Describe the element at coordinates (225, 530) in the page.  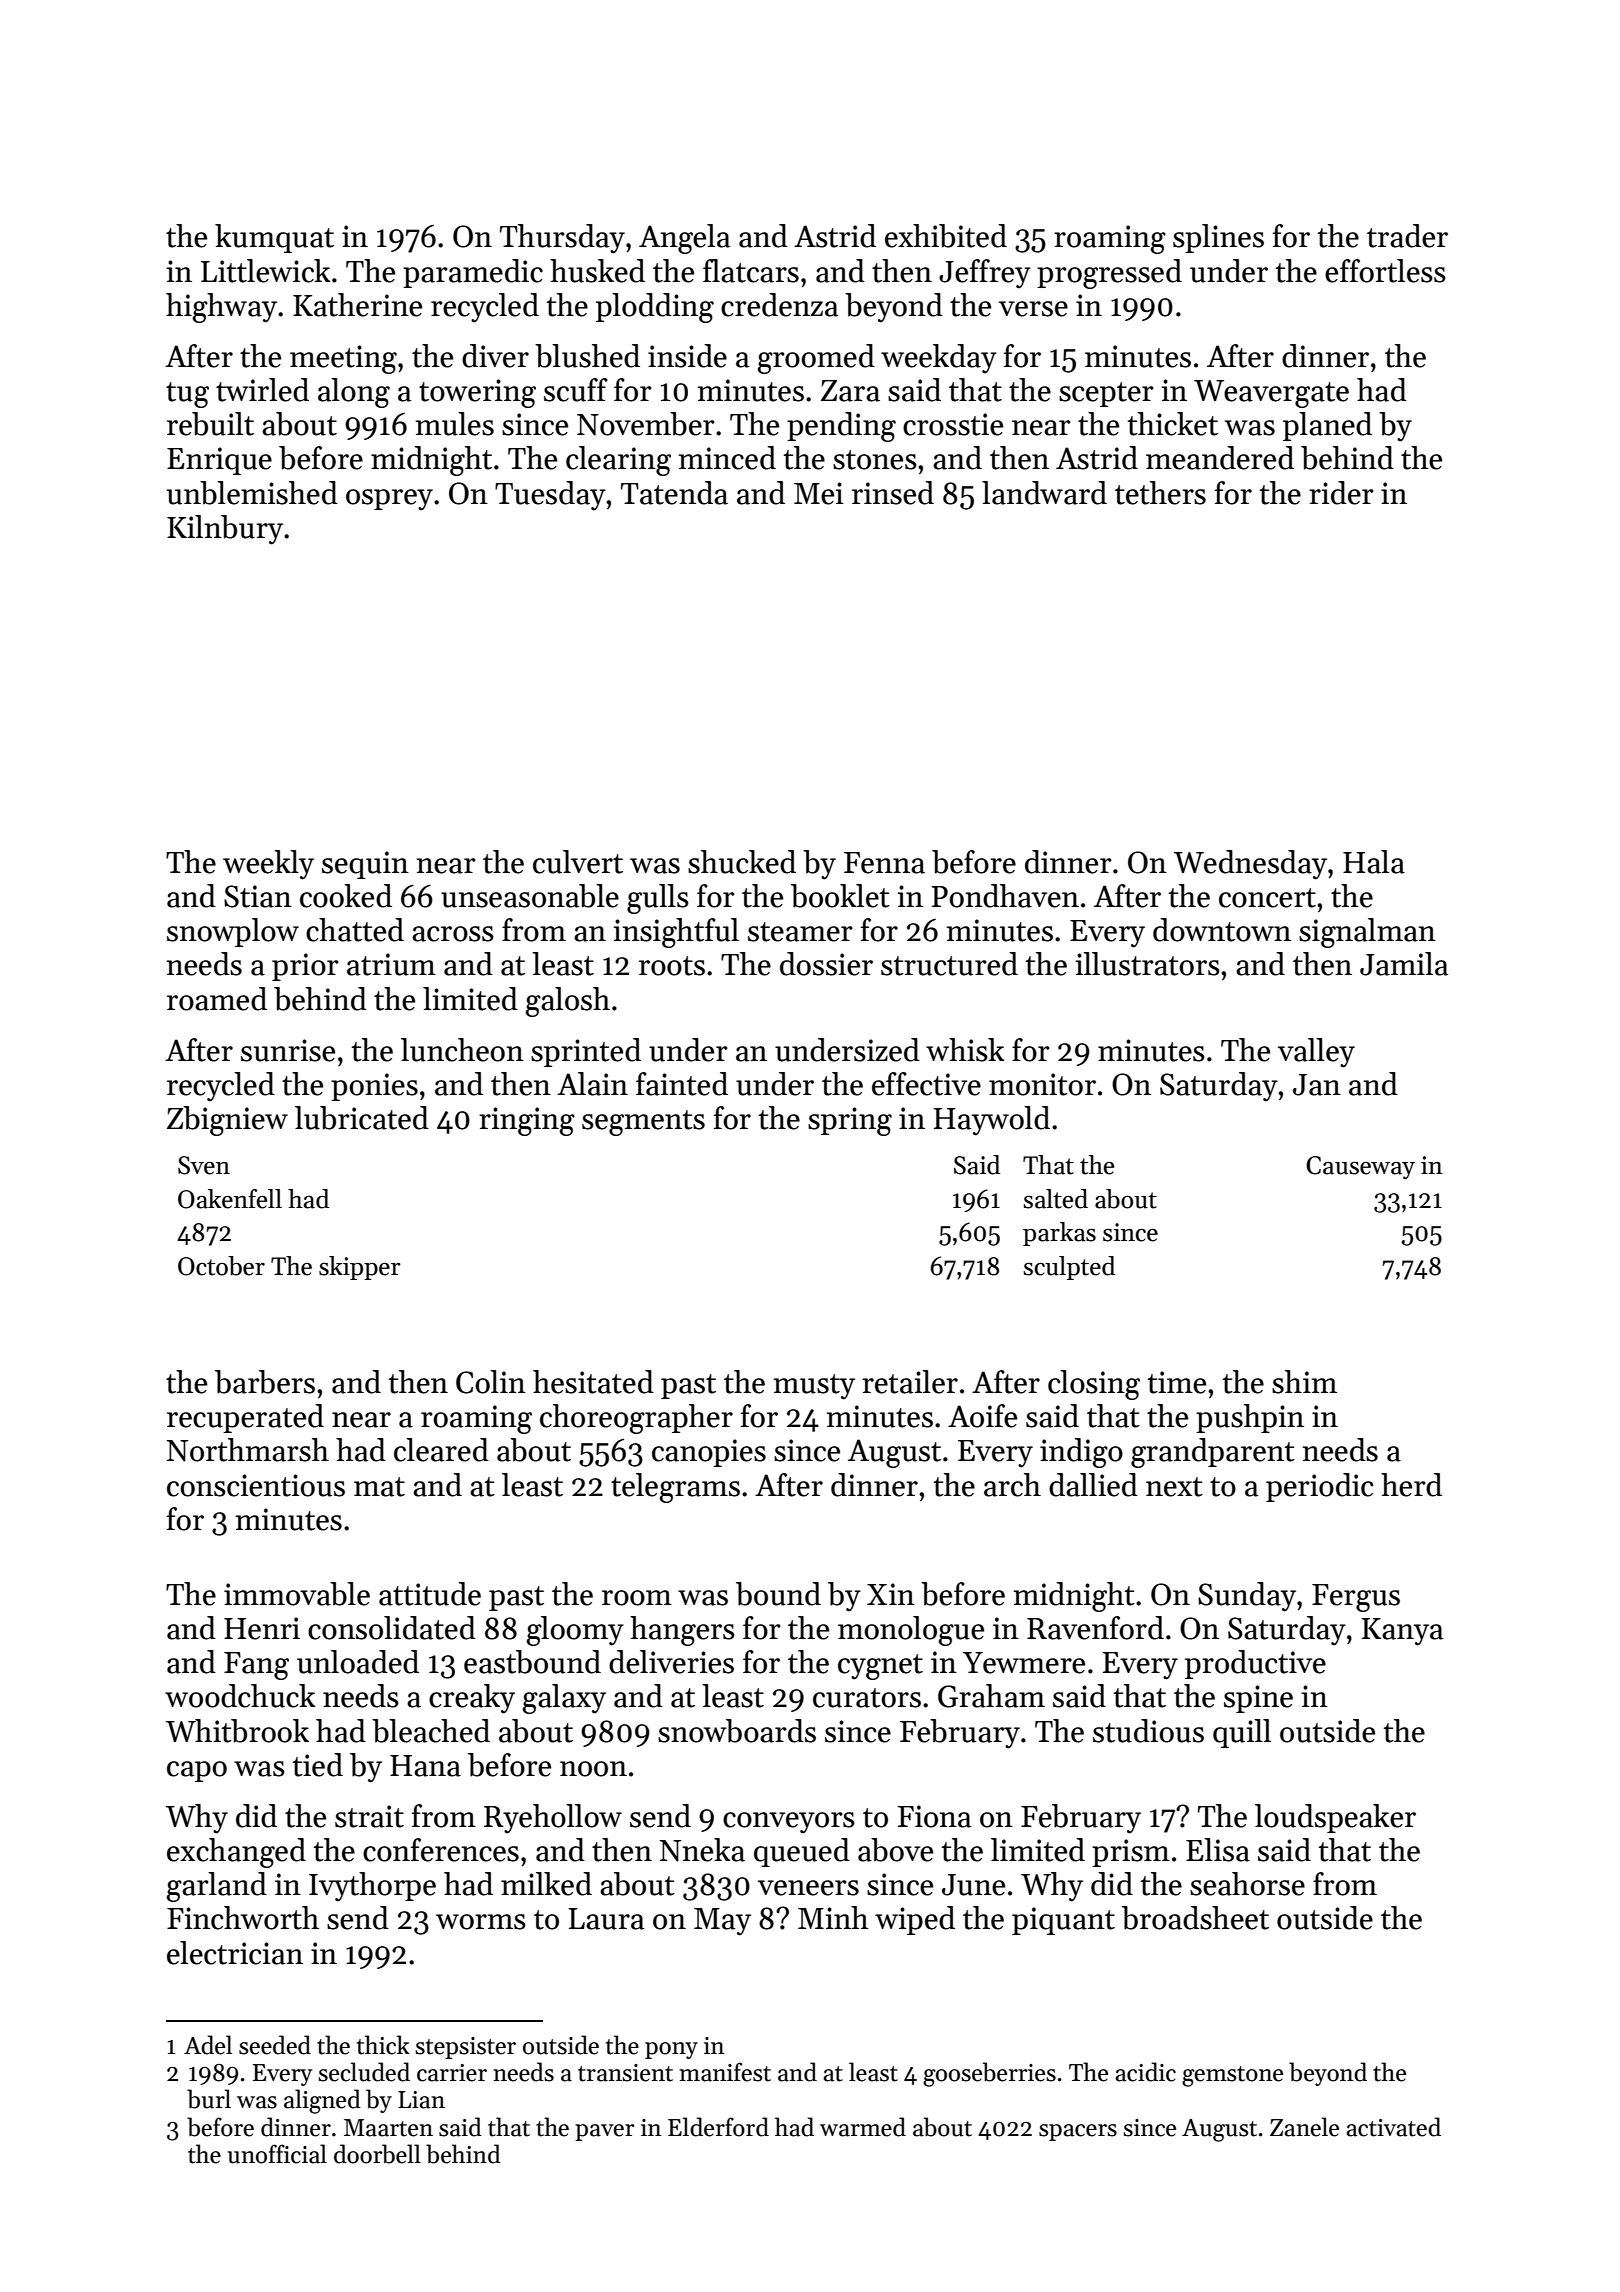
I see `Kilnbury` at that location.
